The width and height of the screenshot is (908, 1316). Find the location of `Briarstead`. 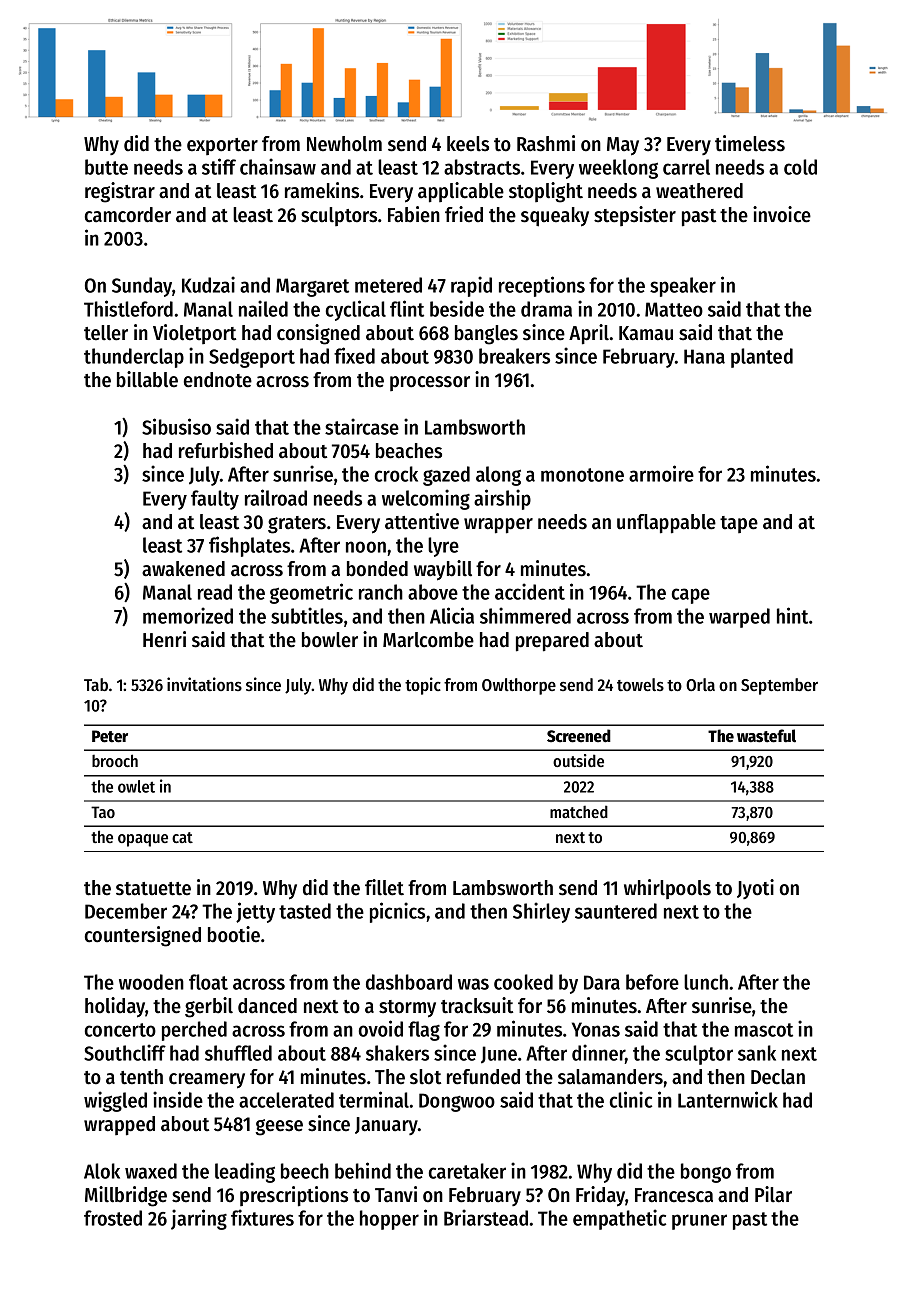

Briarstead is located at coordinates (486, 1217).
